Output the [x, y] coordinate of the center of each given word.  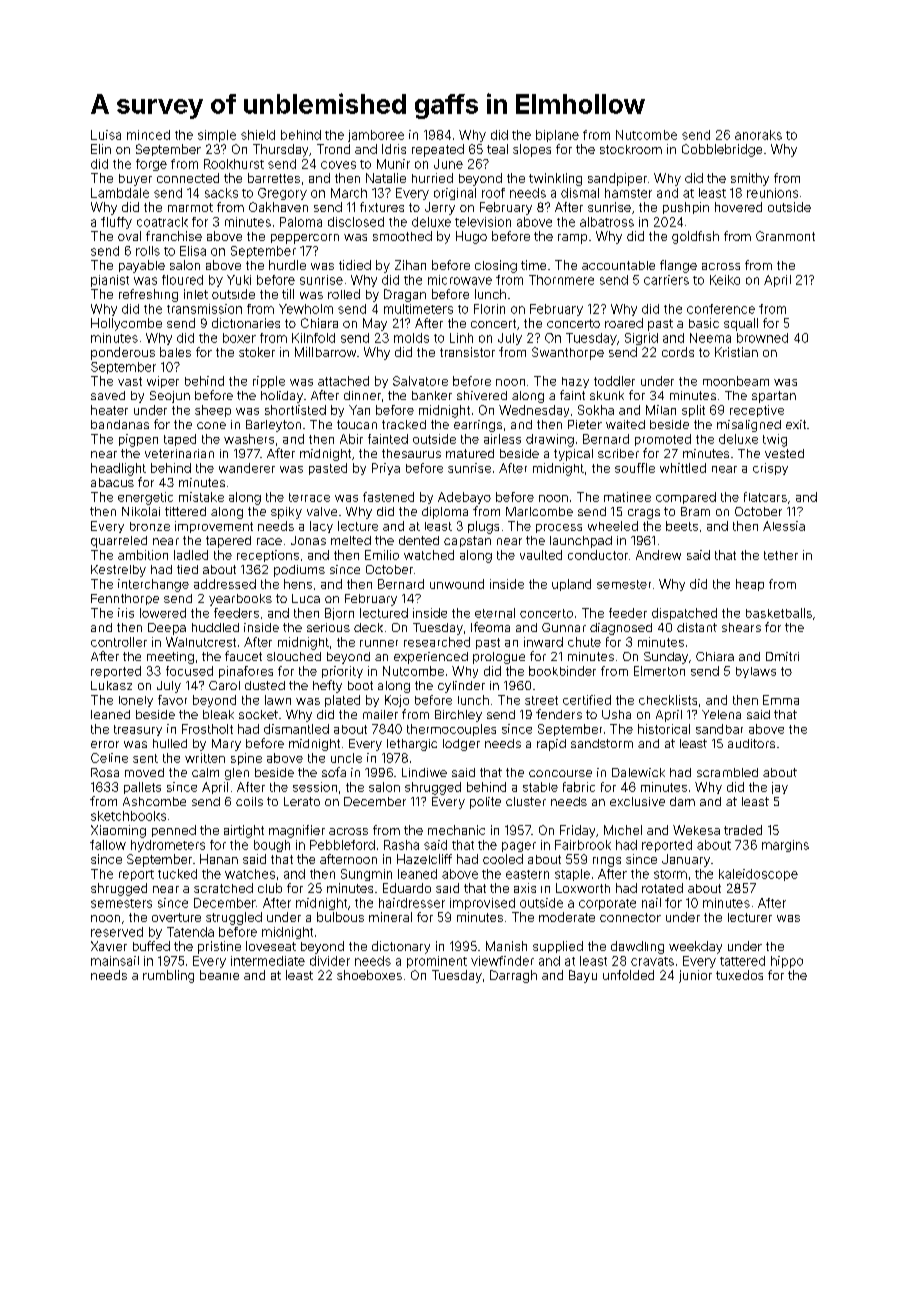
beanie [219, 975]
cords [678, 352]
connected [188, 178]
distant [697, 627]
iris [126, 613]
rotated [662, 888]
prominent [437, 962]
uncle [346, 758]
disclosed [356, 222]
